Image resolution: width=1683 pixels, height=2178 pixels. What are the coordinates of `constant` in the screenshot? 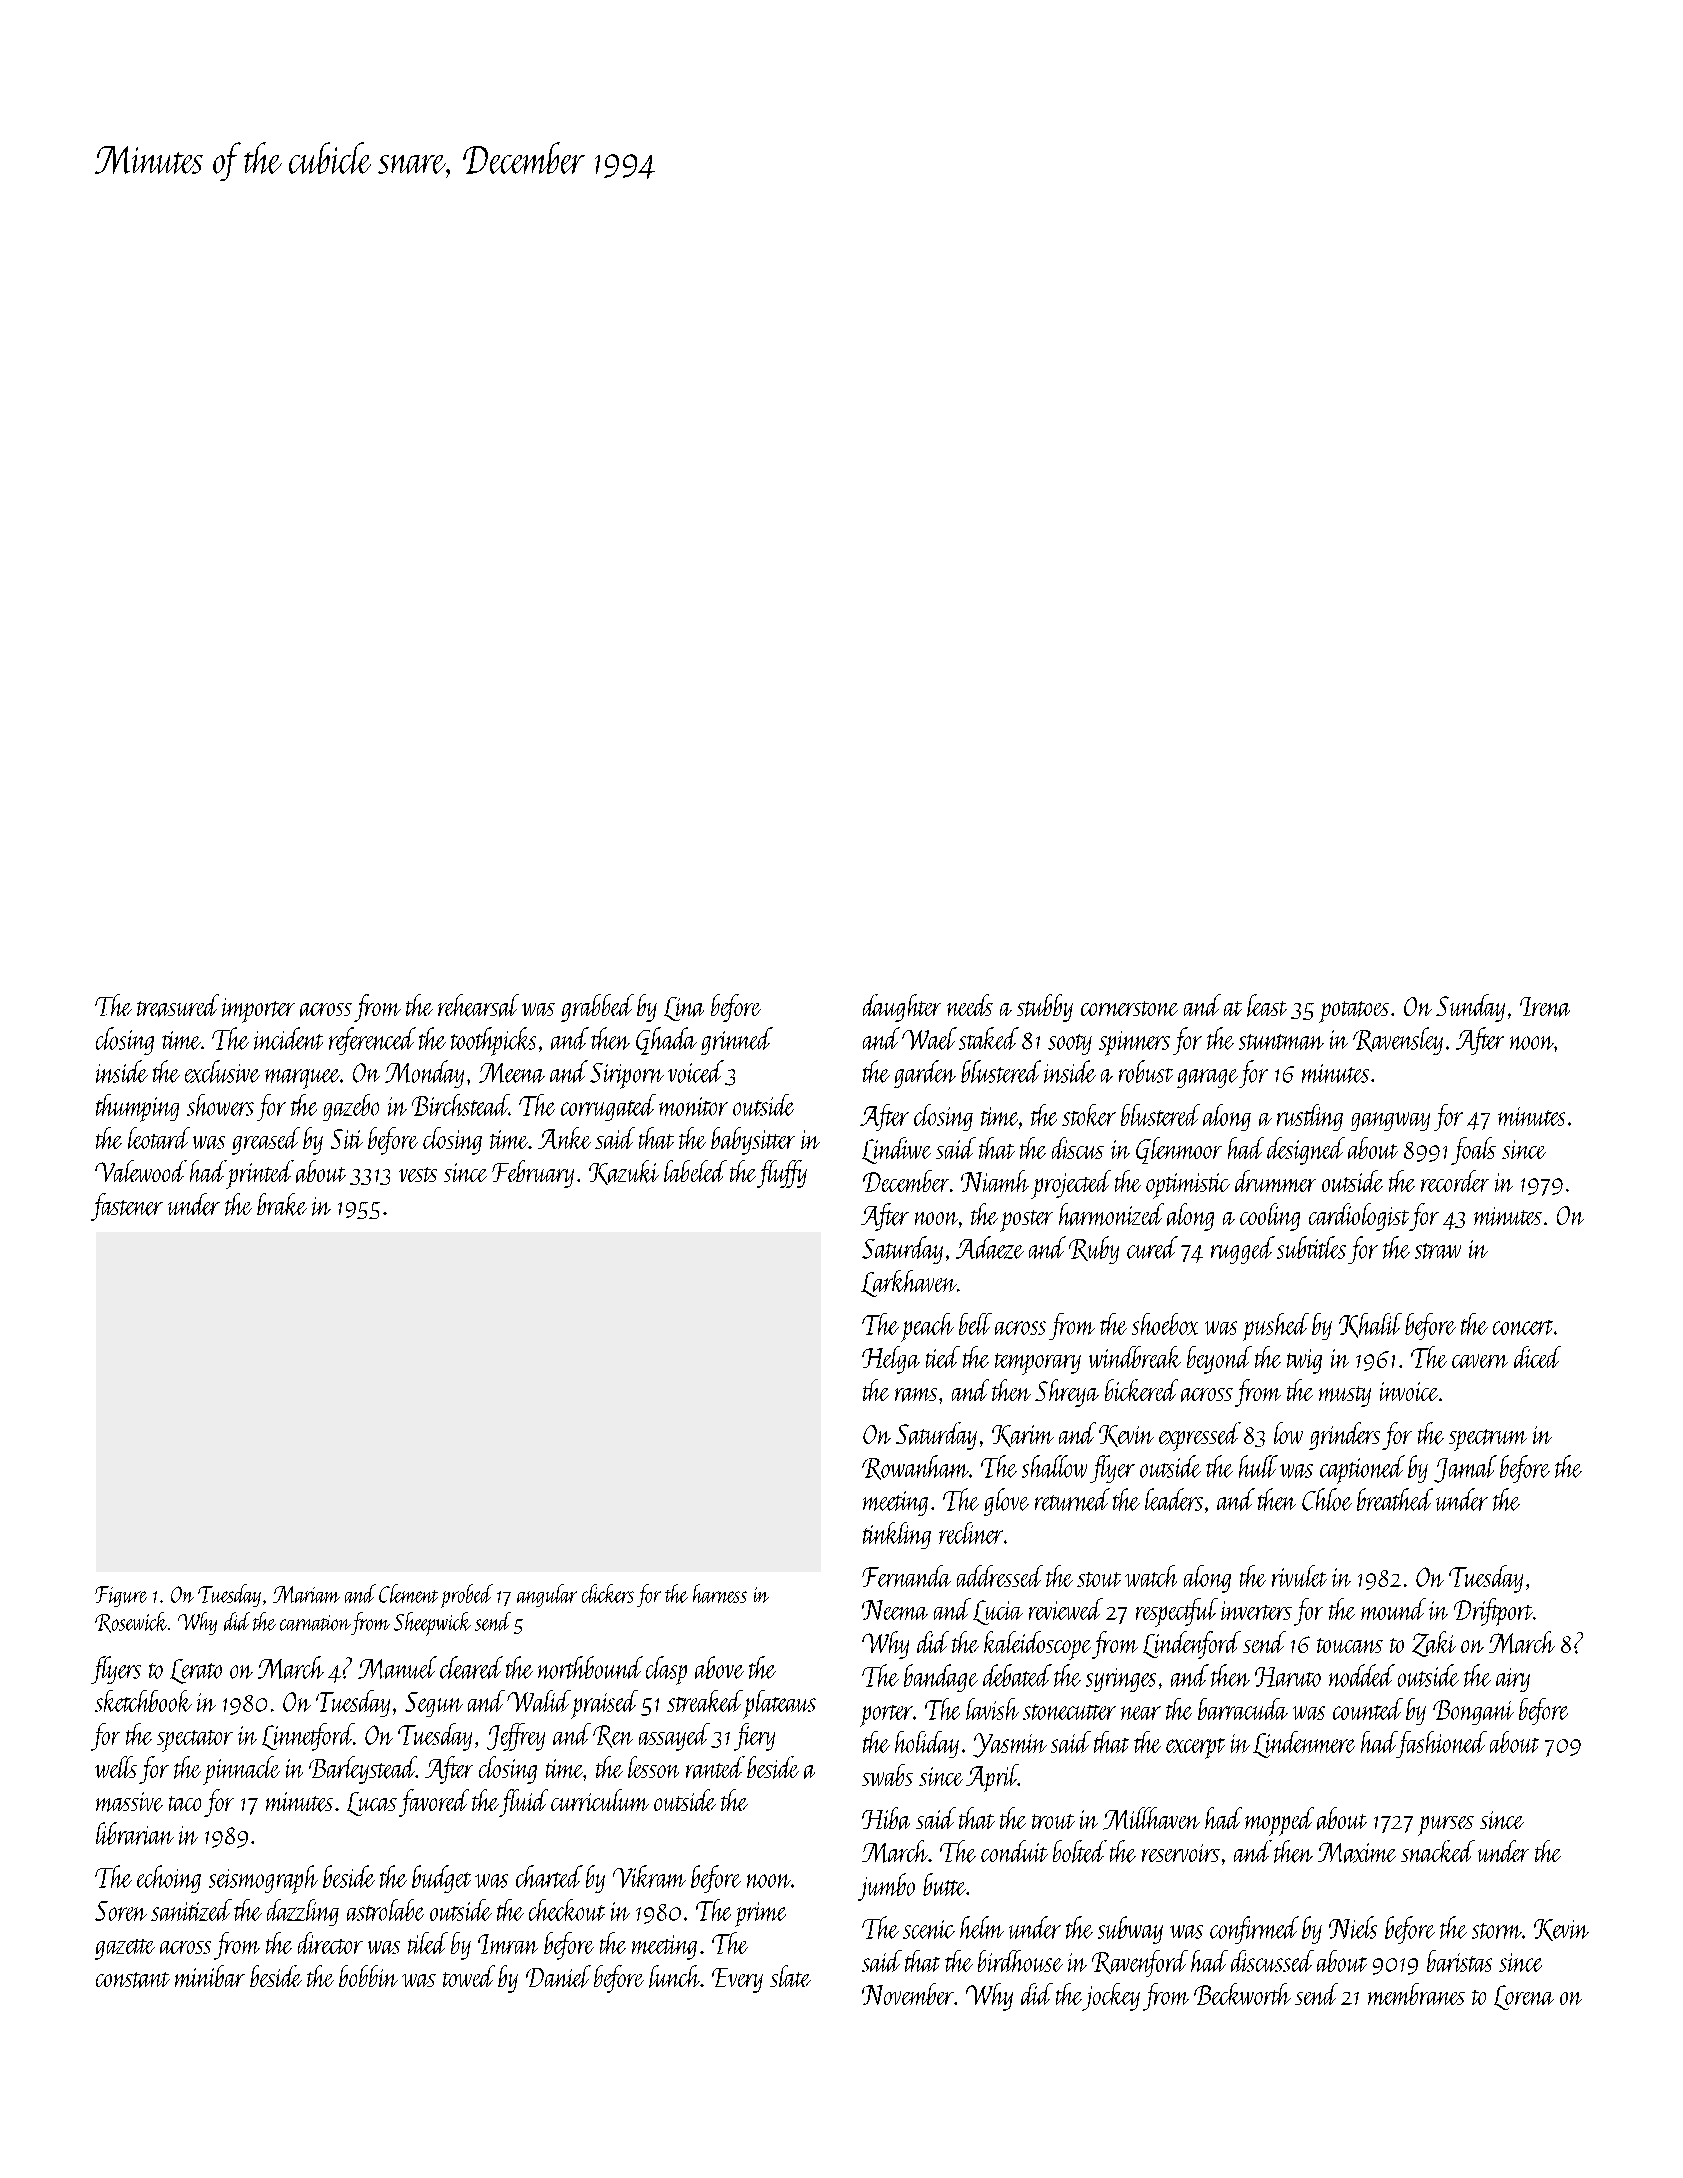 It's located at (133, 1980).
